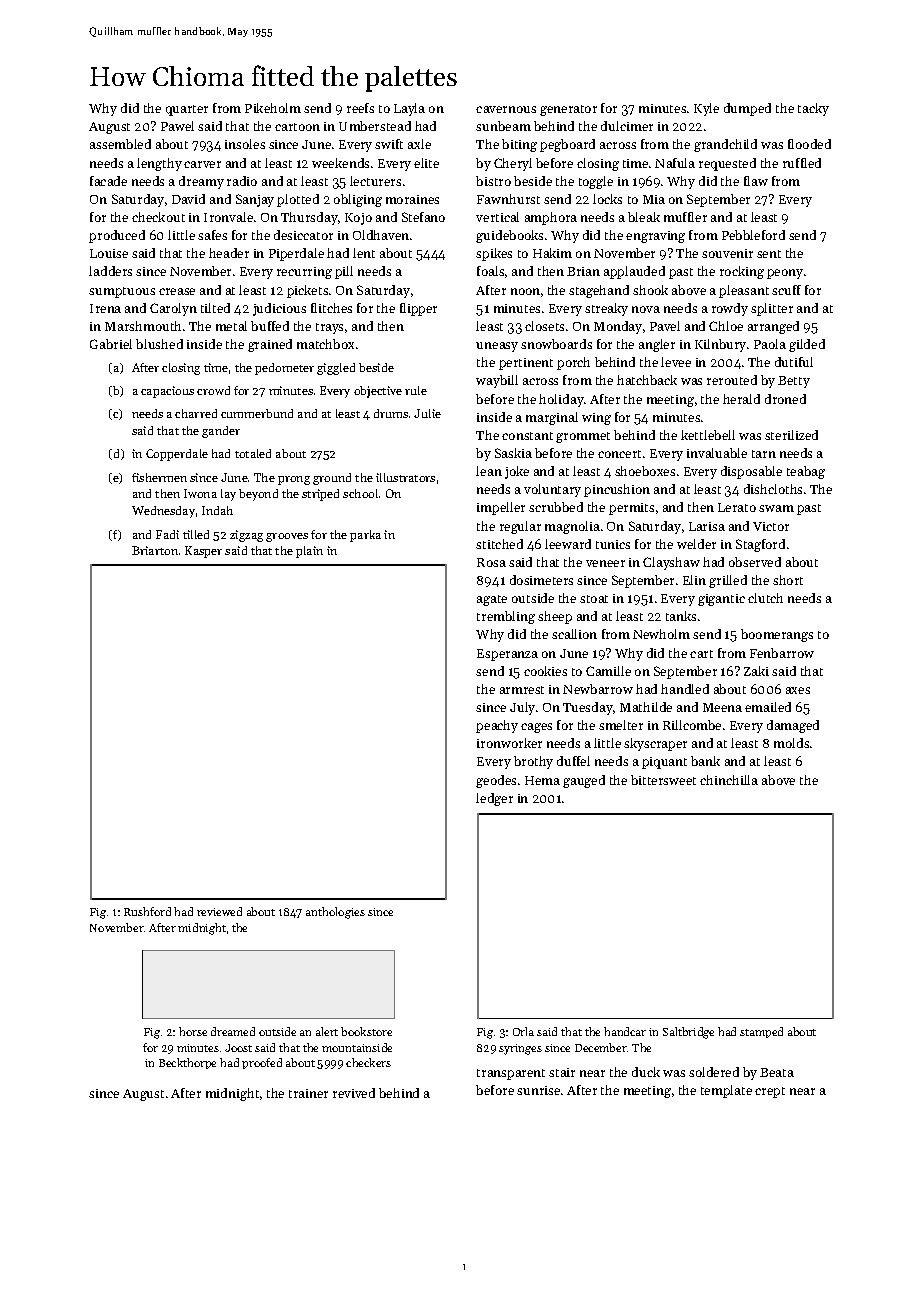  What do you see at coordinates (625, 1031) in the document?
I see `handcar` at bounding box center [625, 1031].
